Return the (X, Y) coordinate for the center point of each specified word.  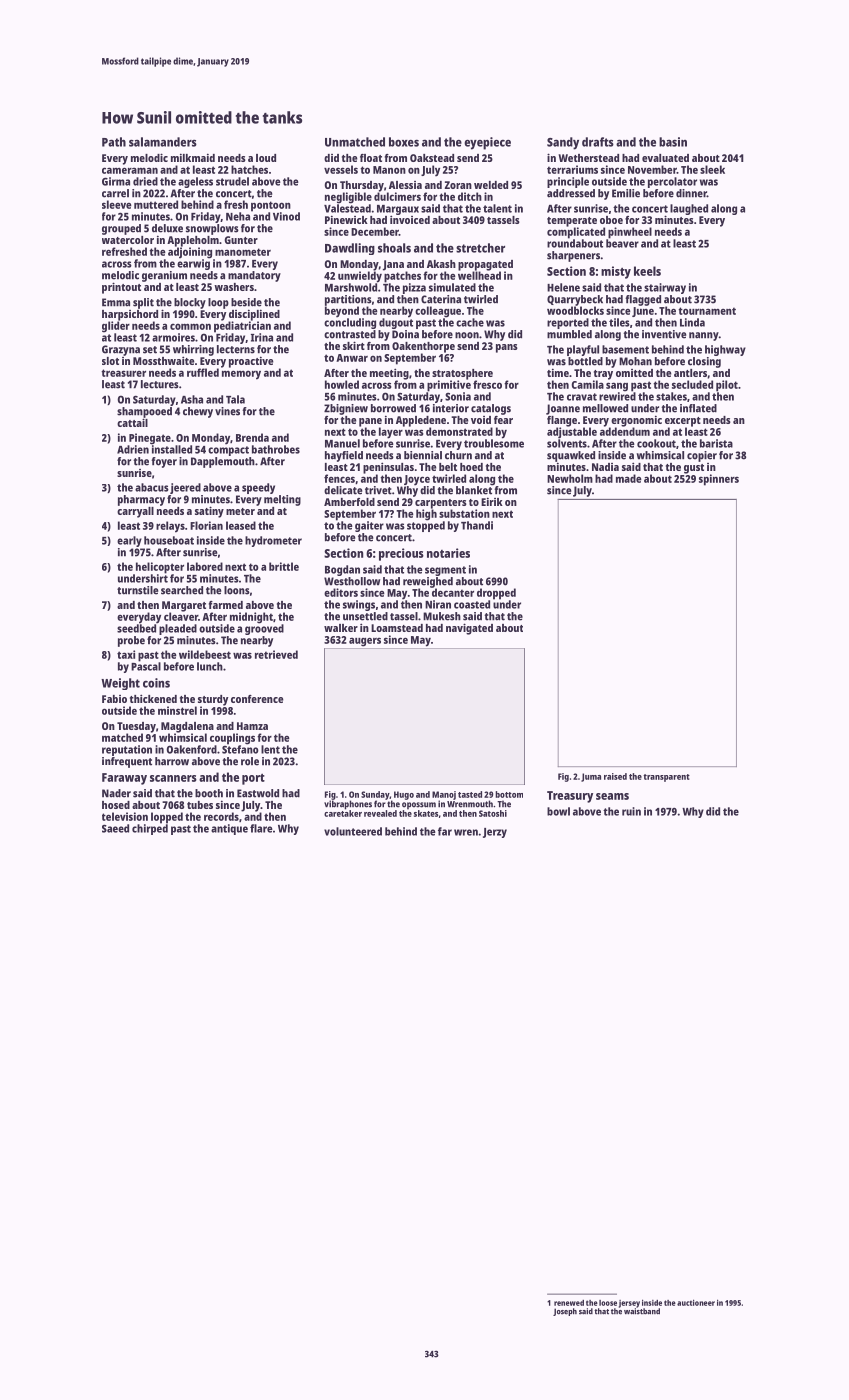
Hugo (404, 795)
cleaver (181, 616)
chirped (150, 829)
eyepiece (487, 143)
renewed (569, 1303)
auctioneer (696, 1302)
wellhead (479, 275)
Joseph (565, 1312)
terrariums (572, 169)
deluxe (167, 228)
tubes (200, 805)
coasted (472, 604)
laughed (689, 209)
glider (116, 327)
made (629, 478)
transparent (666, 778)
